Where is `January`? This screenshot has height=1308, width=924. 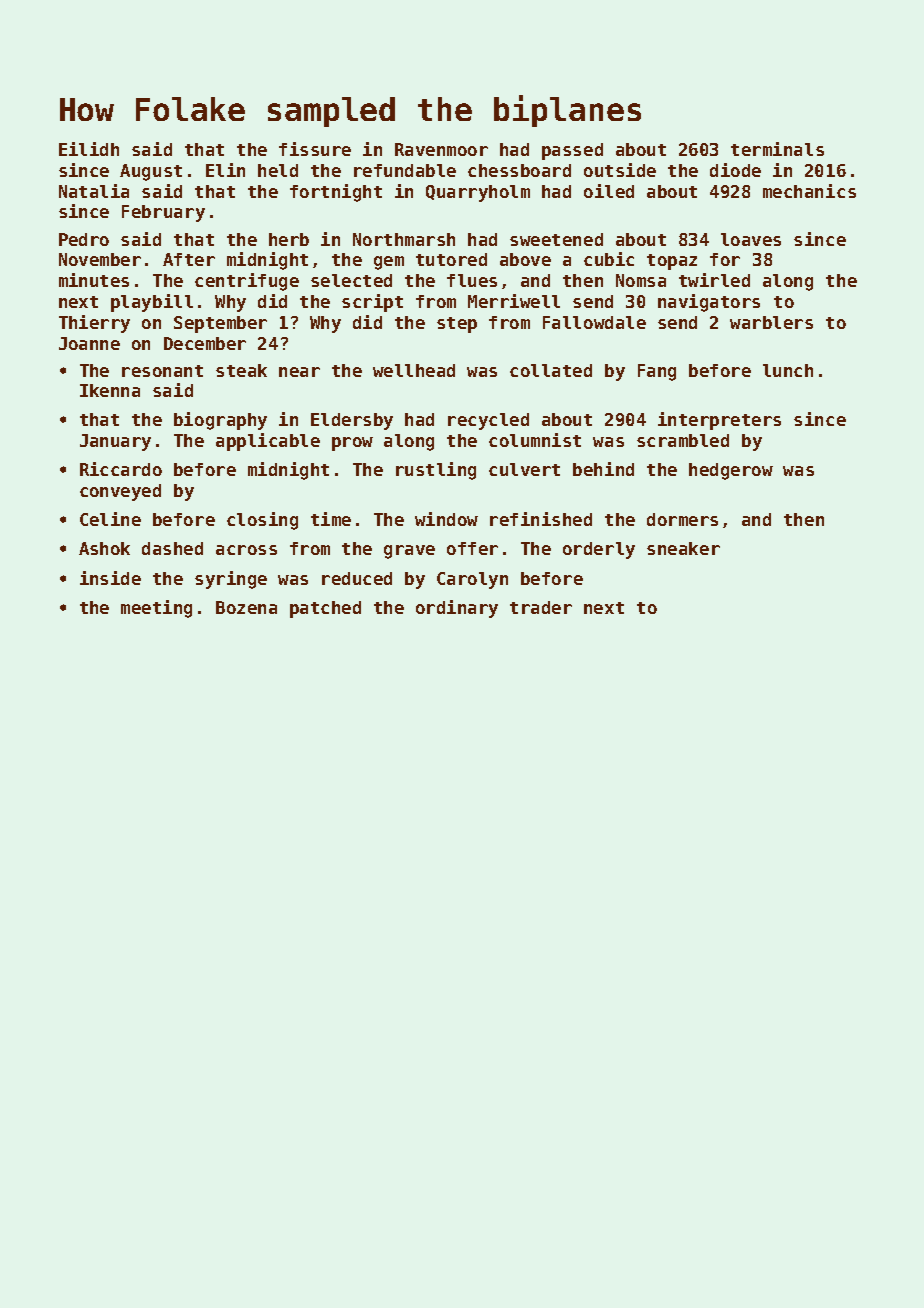 January is located at coordinates (115, 442).
